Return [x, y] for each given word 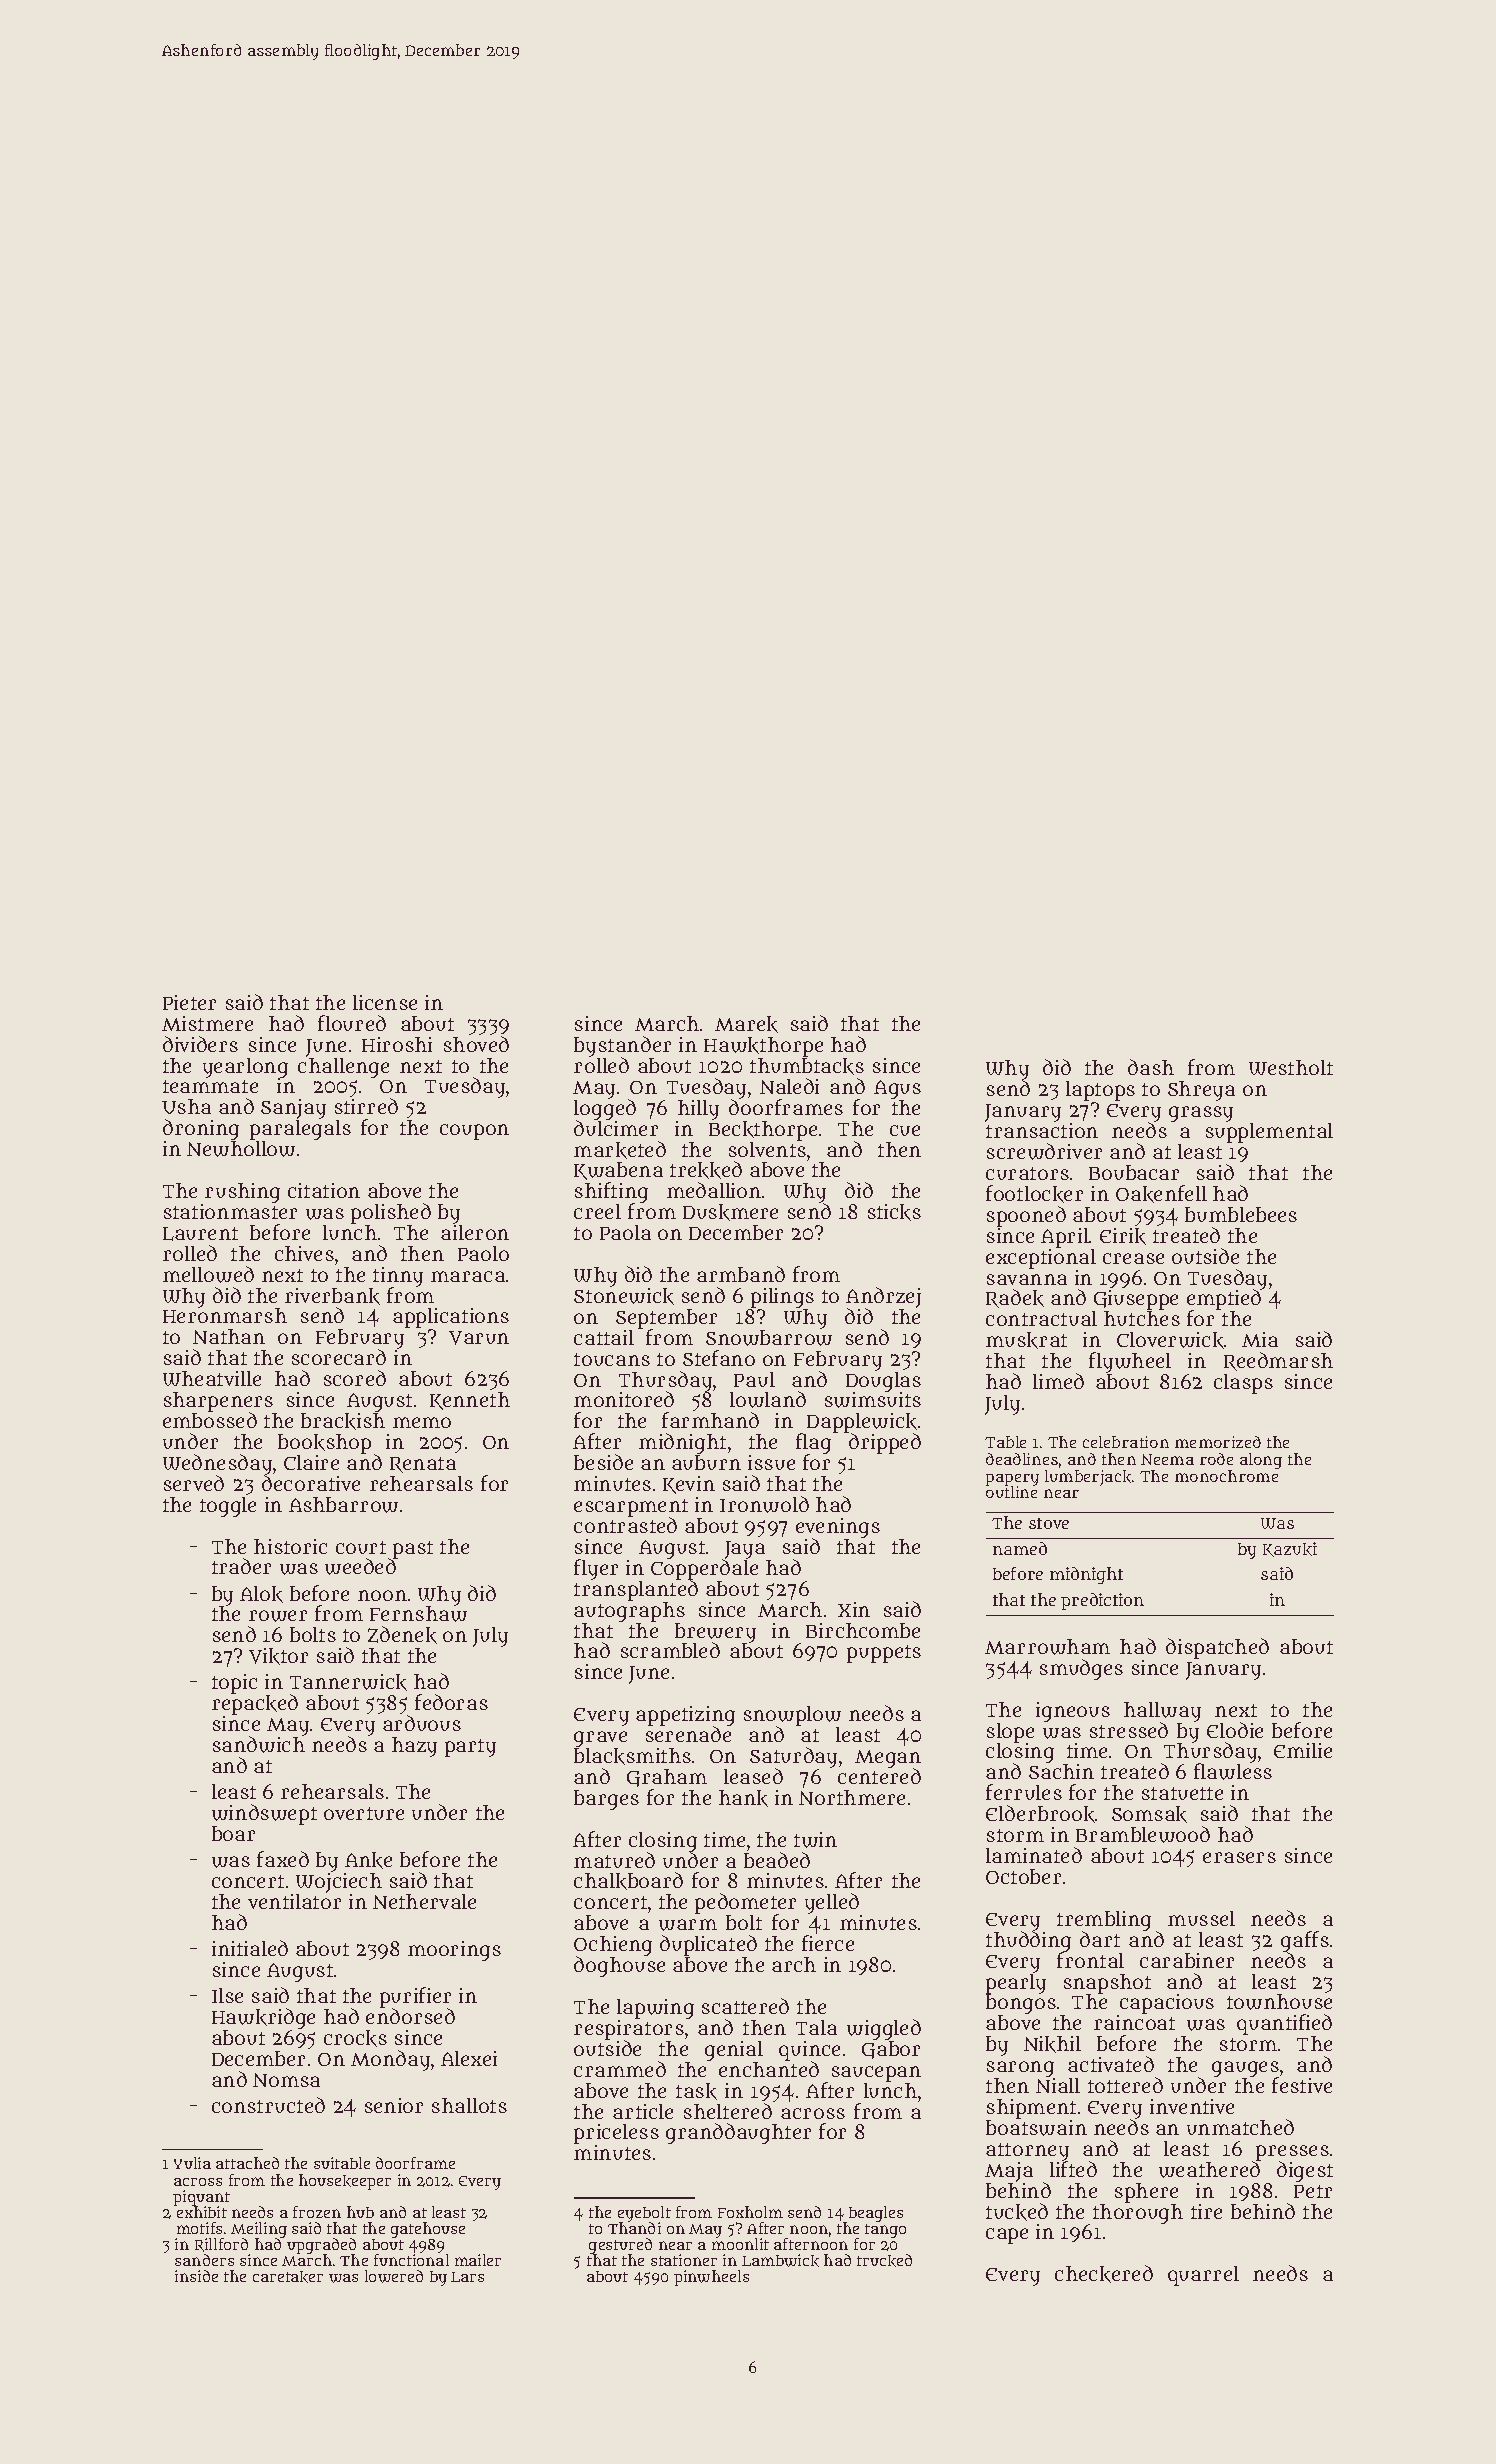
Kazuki [1290, 1549]
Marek [746, 1024]
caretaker [288, 2277]
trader [241, 1566]
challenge [343, 1068]
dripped [885, 1444]
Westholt [1291, 1067]
